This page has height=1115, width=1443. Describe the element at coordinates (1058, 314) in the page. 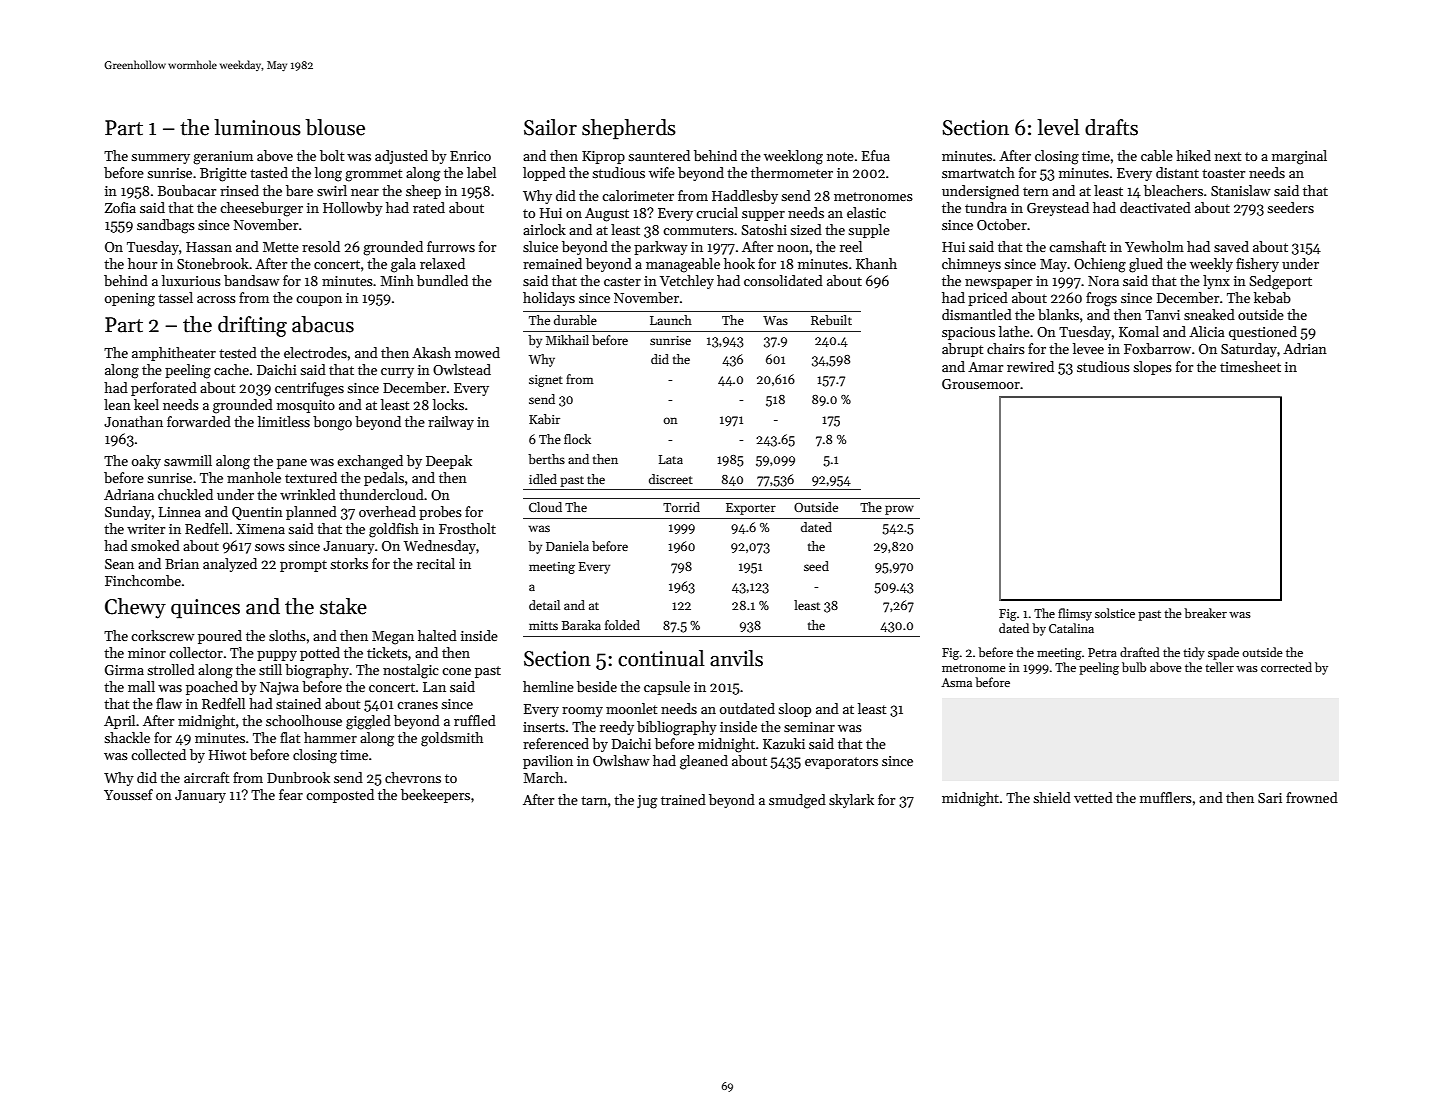

I see `blanks` at that location.
